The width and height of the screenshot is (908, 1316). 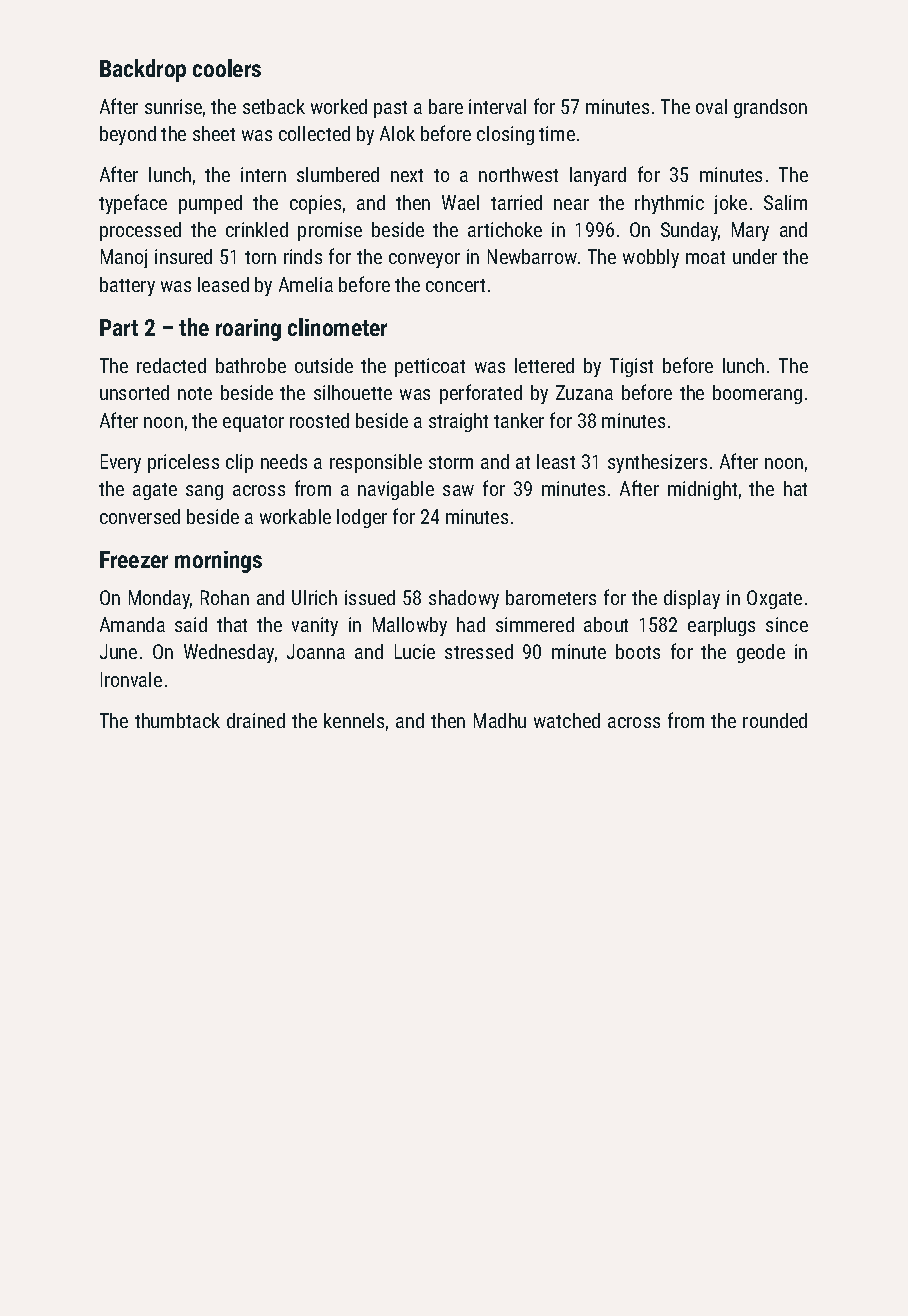 I want to click on thumbtack, so click(x=177, y=720).
